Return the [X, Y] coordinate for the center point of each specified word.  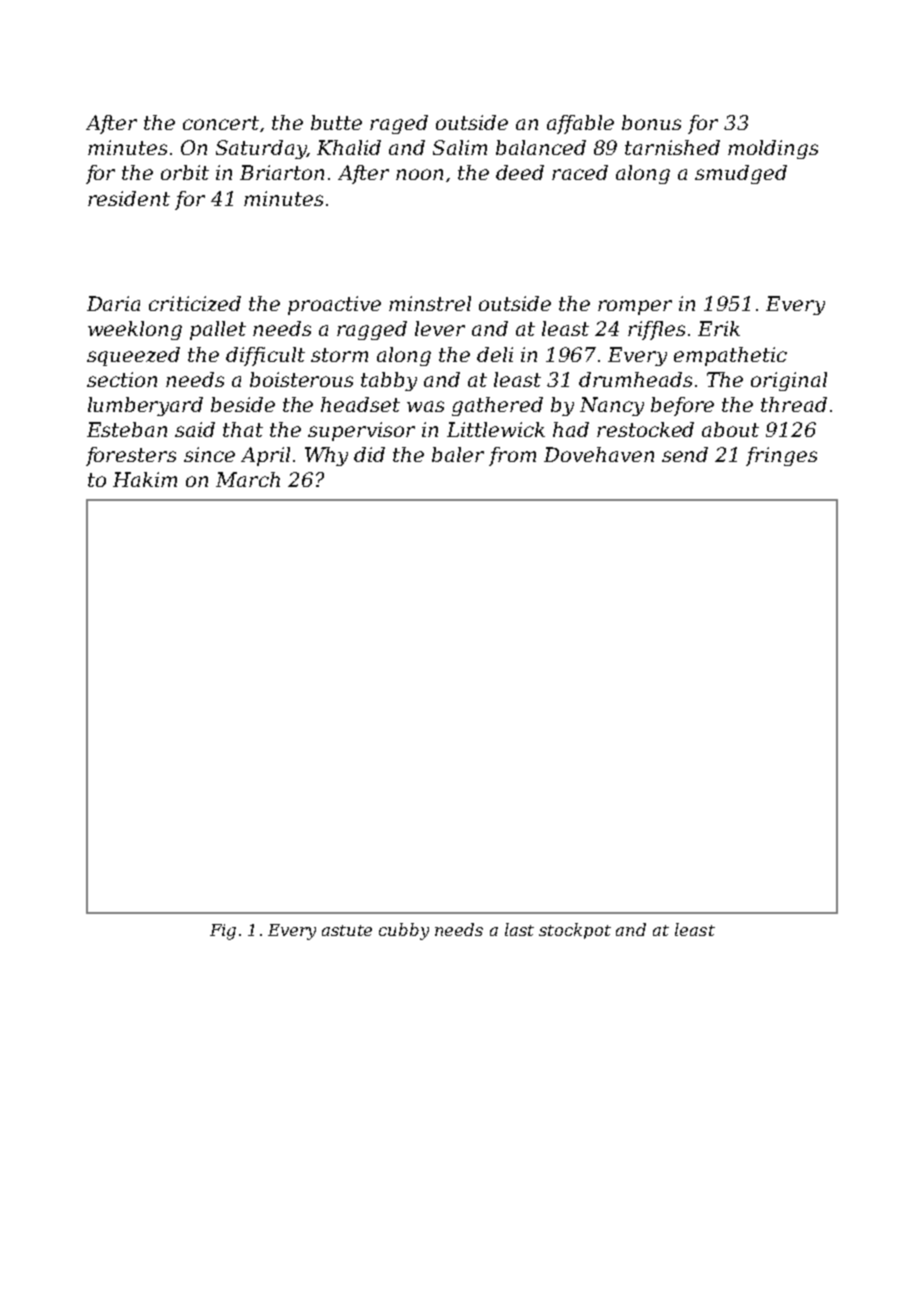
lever [440, 328]
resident [129, 198]
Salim [460, 147]
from [512, 456]
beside [243, 404]
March [248, 479]
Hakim [145, 479]
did [369, 454]
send [685, 454]
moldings [773, 149]
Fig [223, 932]
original [789, 381]
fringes [781, 456]
